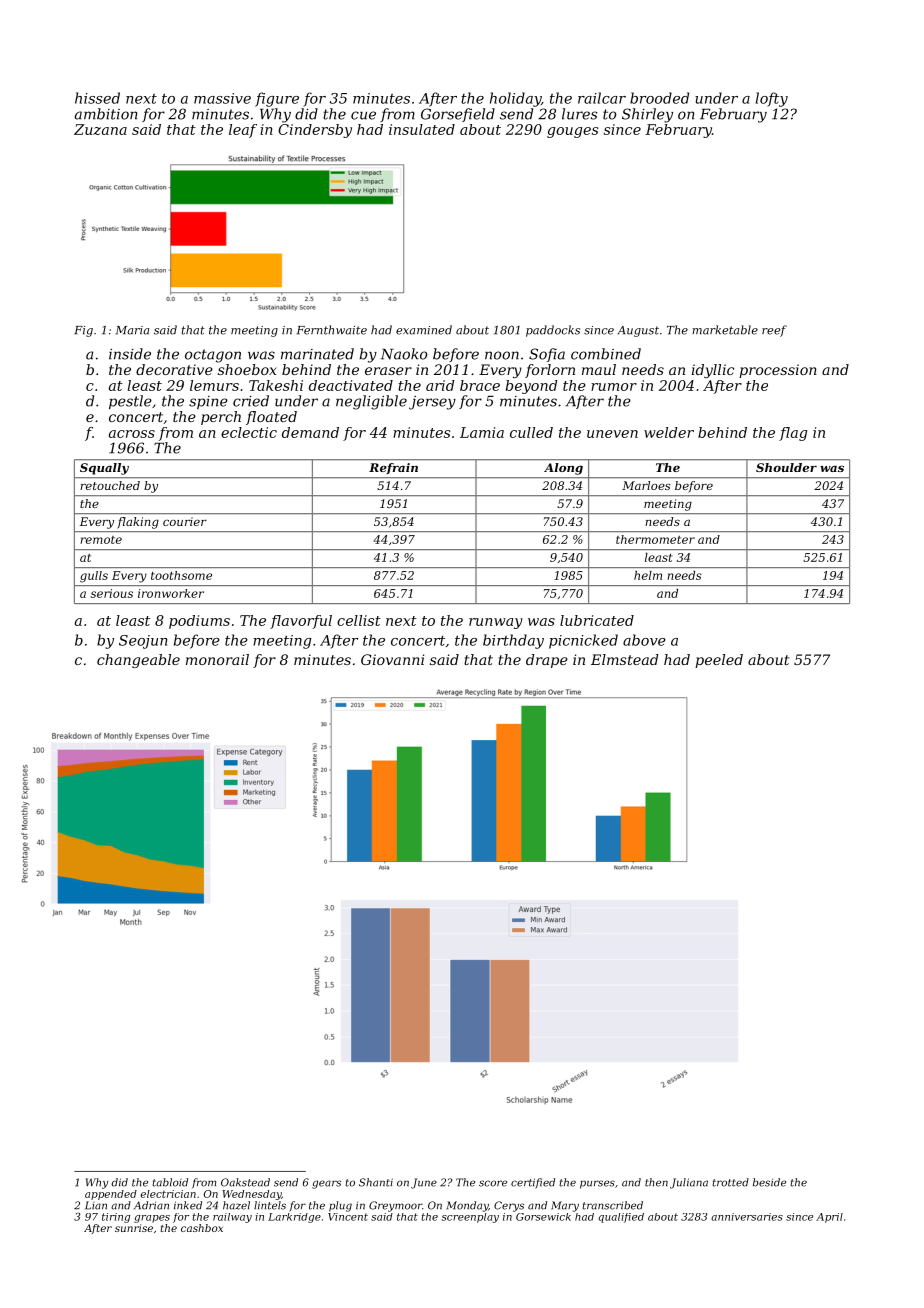 The image size is (924, 1308). What do you see at coordinates (243, 131) in the screenshot?
I see `leaf` at bounding box center [243, 131].
